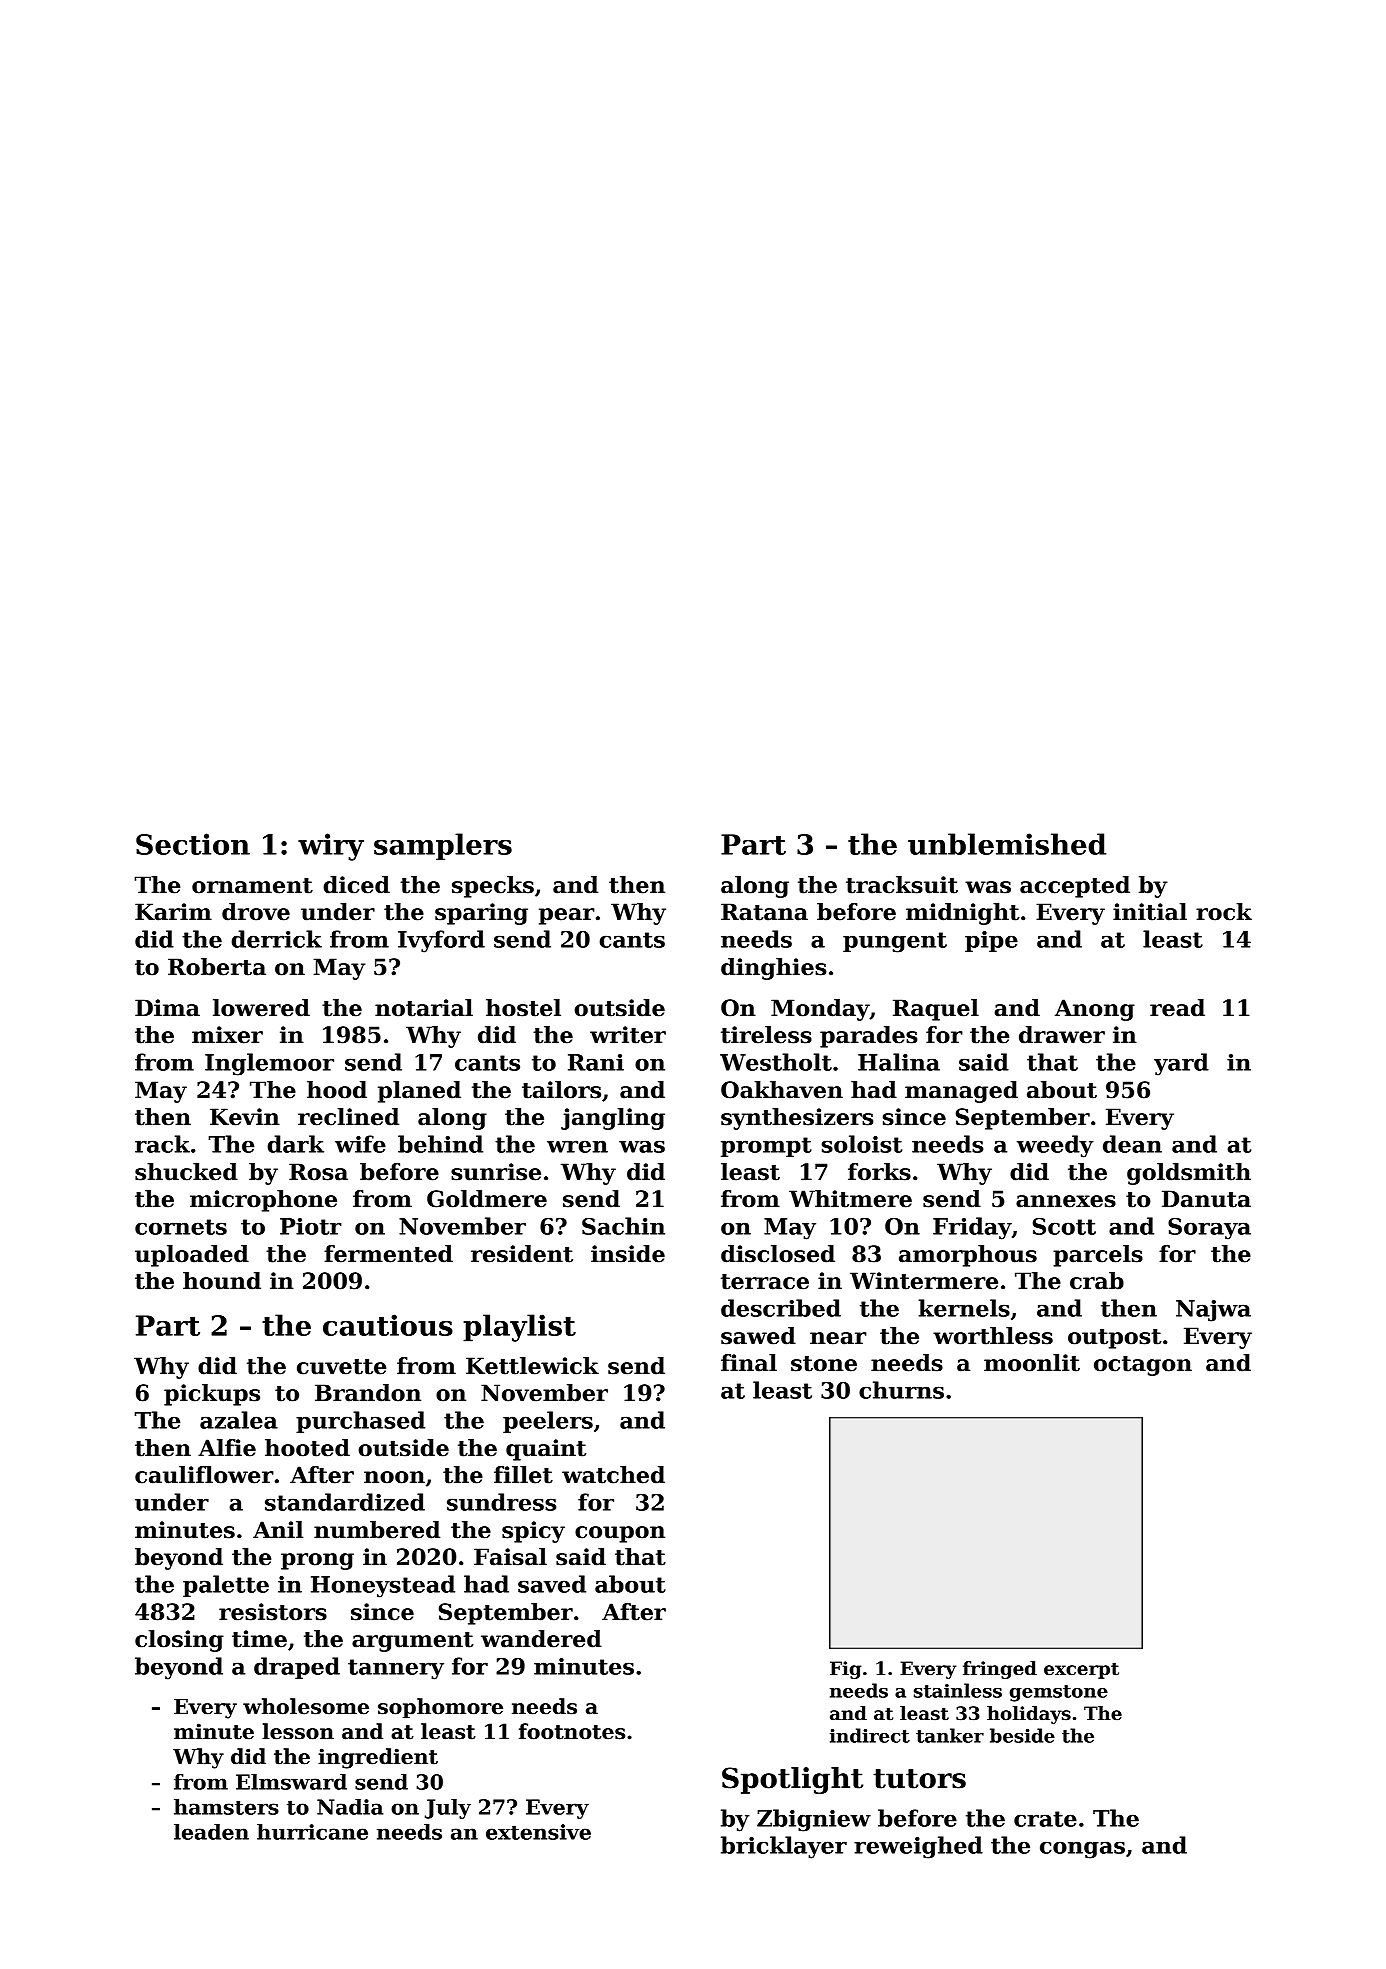 The width and height of the image is (1386, 1969). What do you see at coordinates (620, 1534) in the image?
I see `coupon` at bounding box center [620, 1534].
